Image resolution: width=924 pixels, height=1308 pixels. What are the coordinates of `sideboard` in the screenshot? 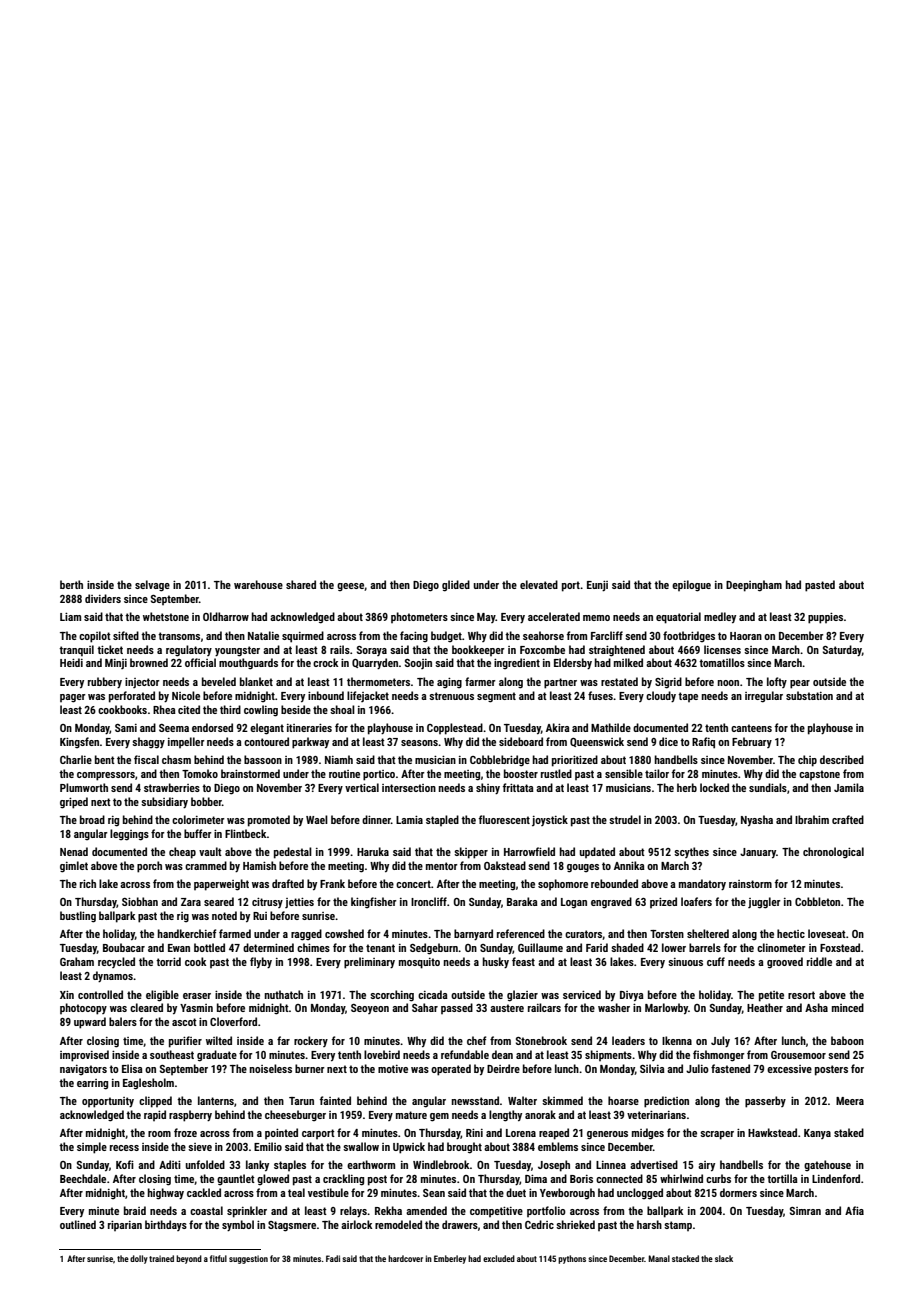 It's located at (521, 741).
